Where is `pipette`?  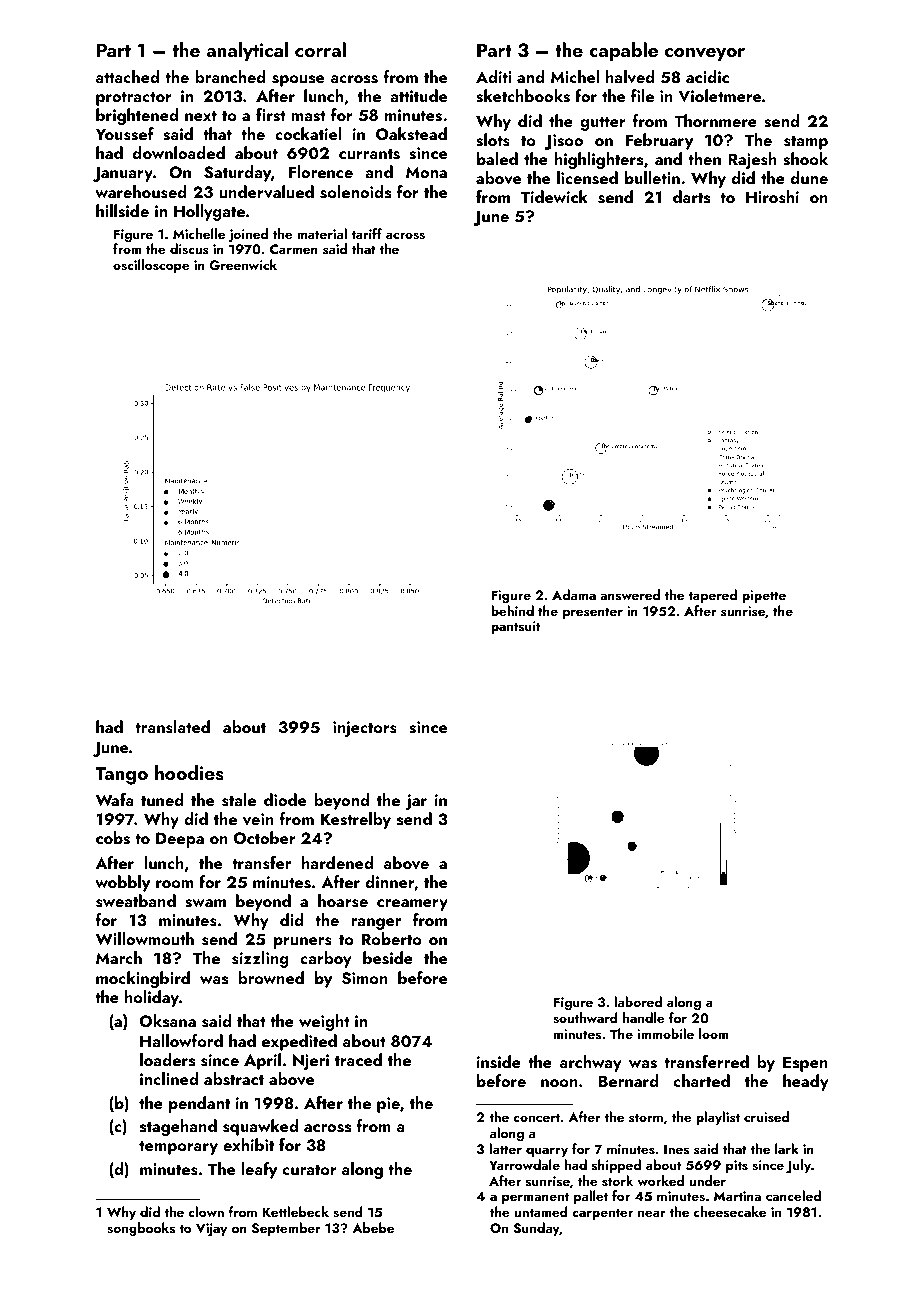 pipette is located at coordinates (764, 596).
